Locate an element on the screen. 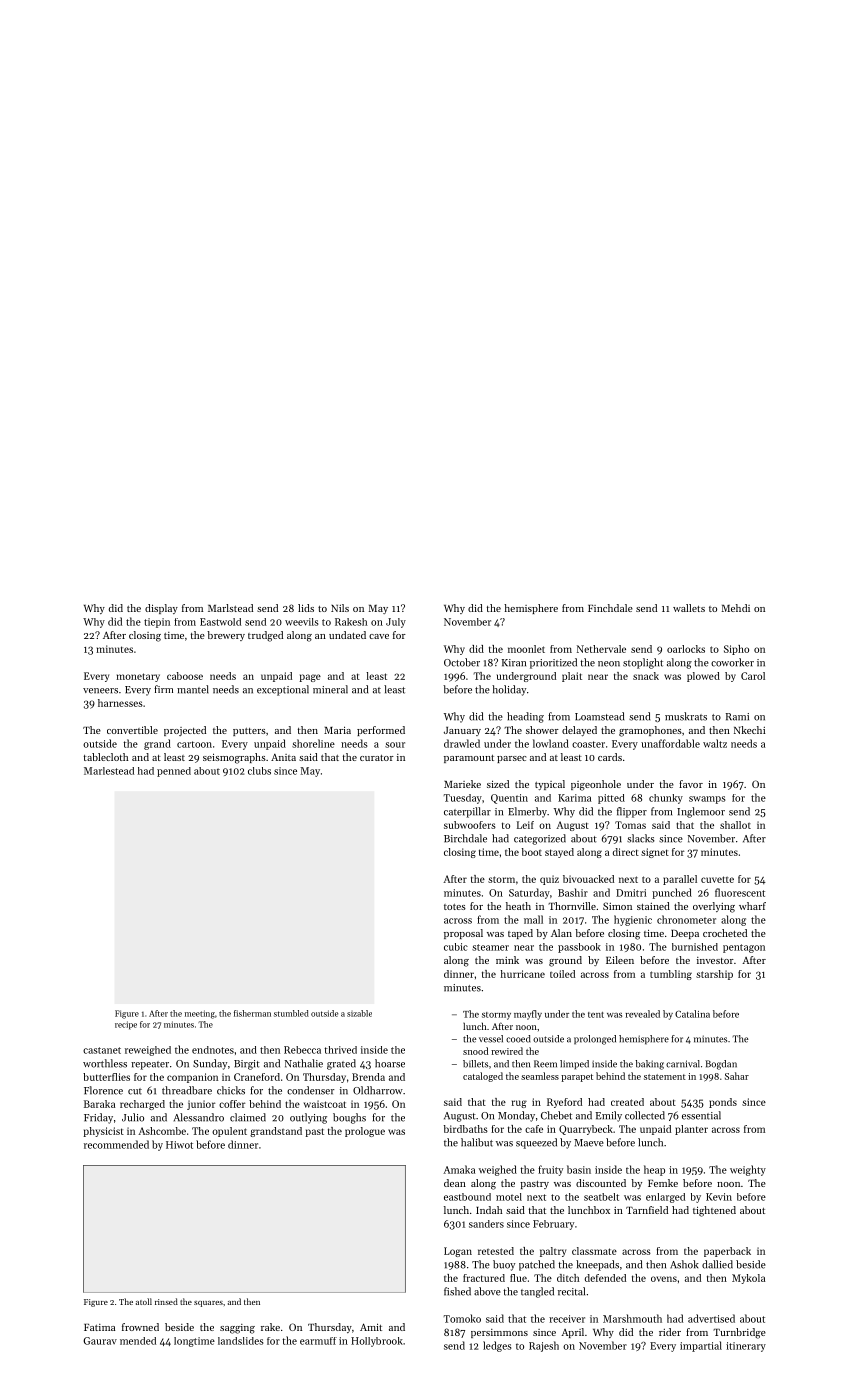 This screenshot has height=1400, width=849. favor is located at coordinates (691, 784).
